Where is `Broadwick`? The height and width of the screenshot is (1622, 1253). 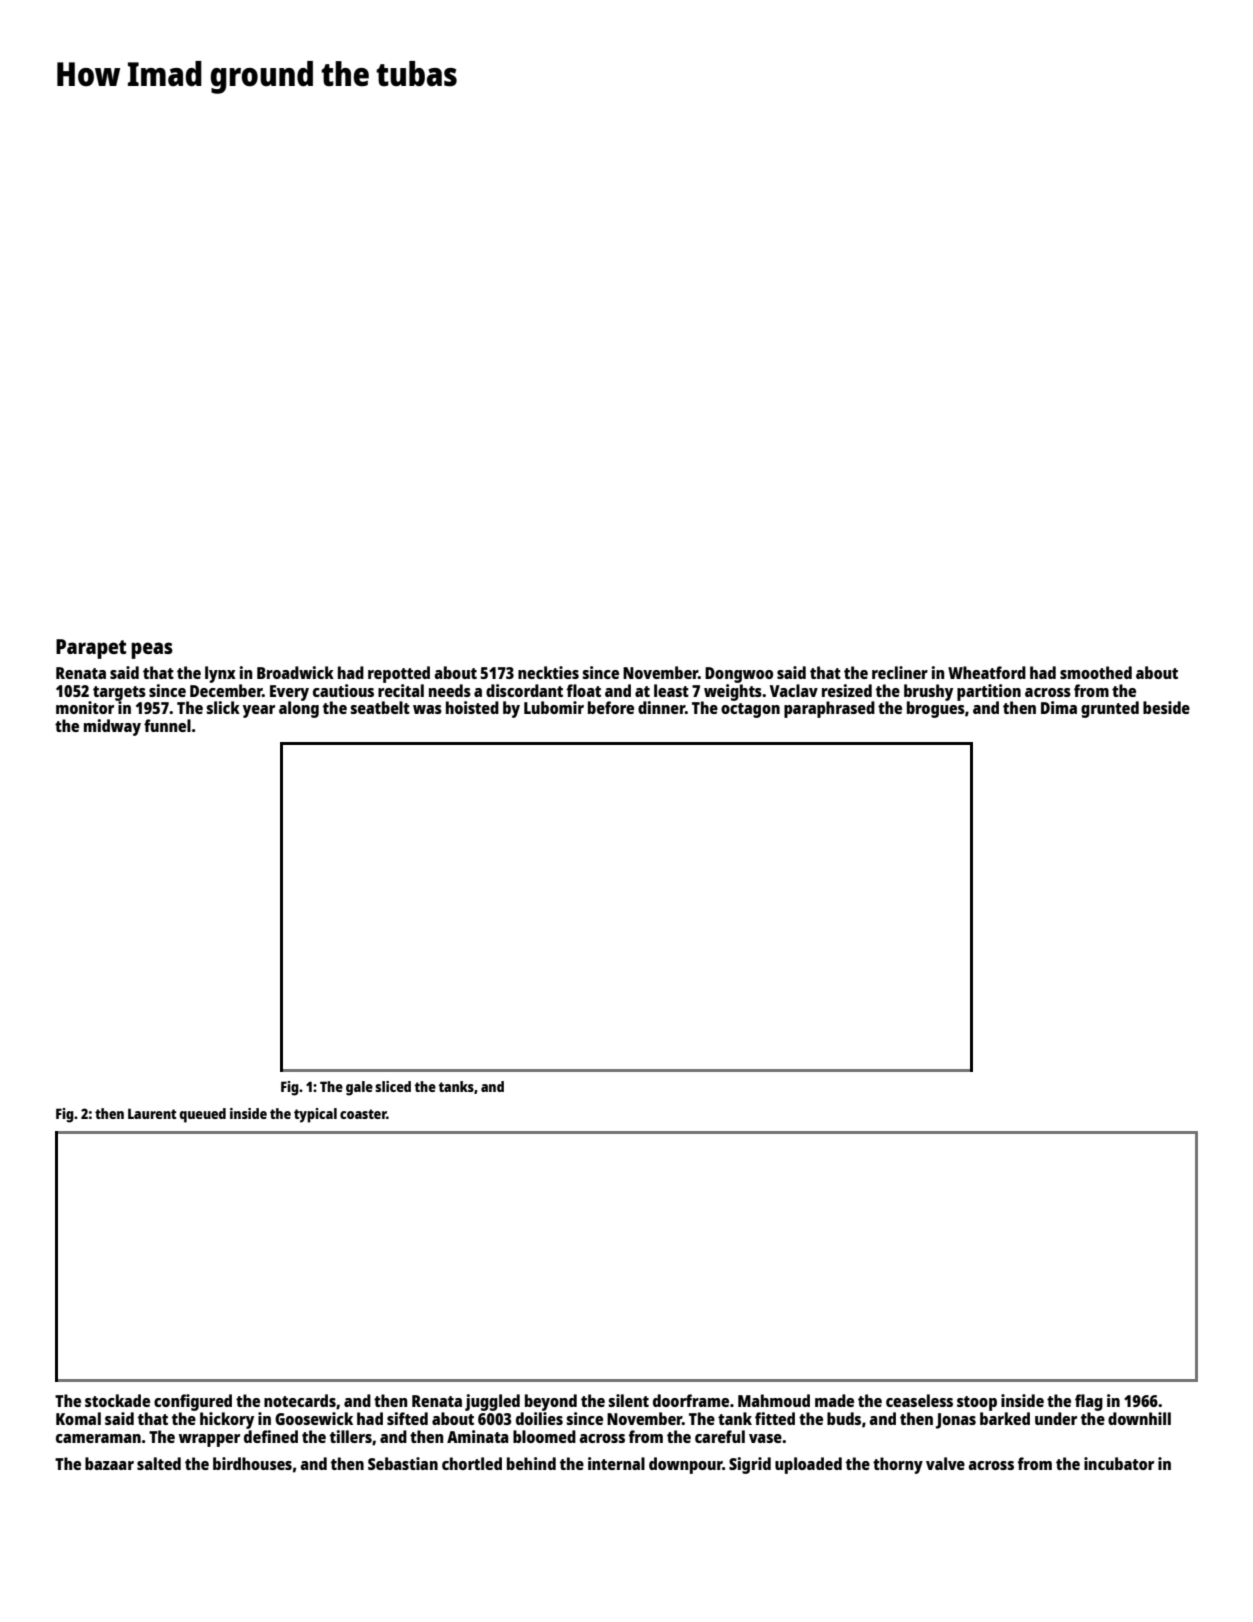
Broadwick is located at coordinates (295, 672).
